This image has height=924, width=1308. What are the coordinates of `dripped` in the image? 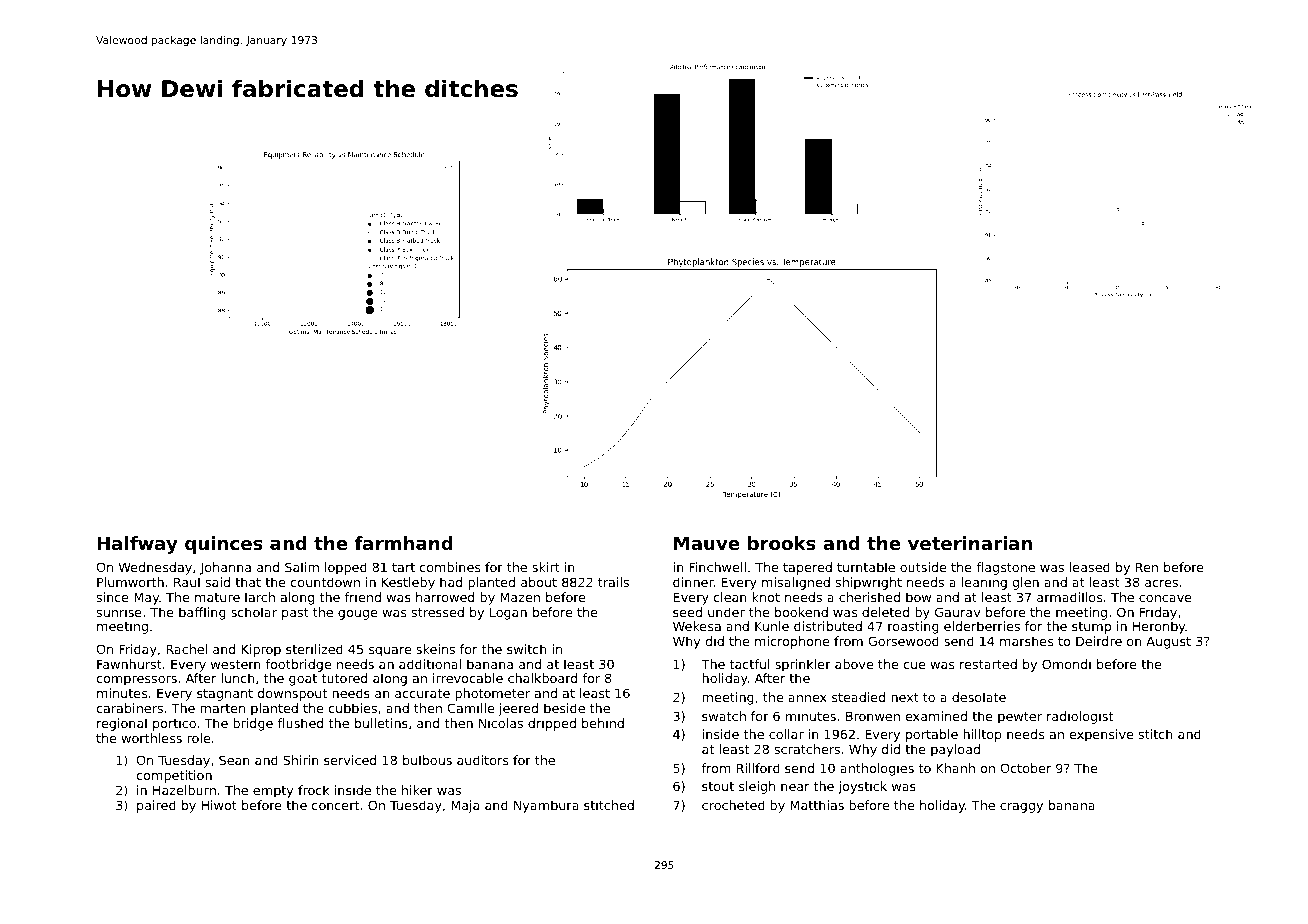 It's located at (552, 724).
